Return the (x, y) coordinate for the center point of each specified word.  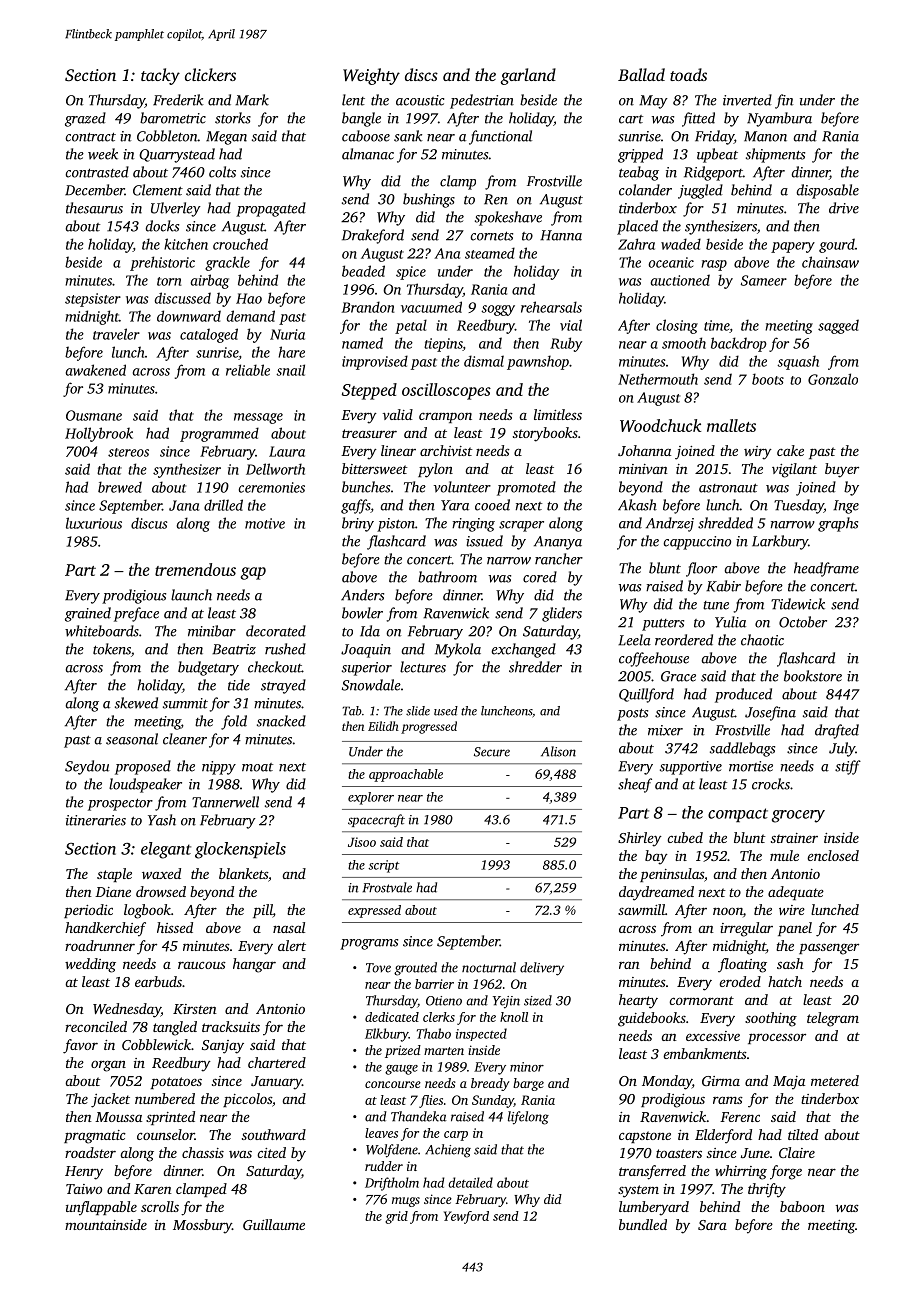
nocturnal (489, 967)
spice (411, 273)
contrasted (97, 172)
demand (251, 316)
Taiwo (84, 1189)
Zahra (636, 244)
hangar (254, 965)
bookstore (813, 676)
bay (656, 857)
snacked (281, 721)
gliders (562, 614)
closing (677, 326)
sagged (838, 326)
